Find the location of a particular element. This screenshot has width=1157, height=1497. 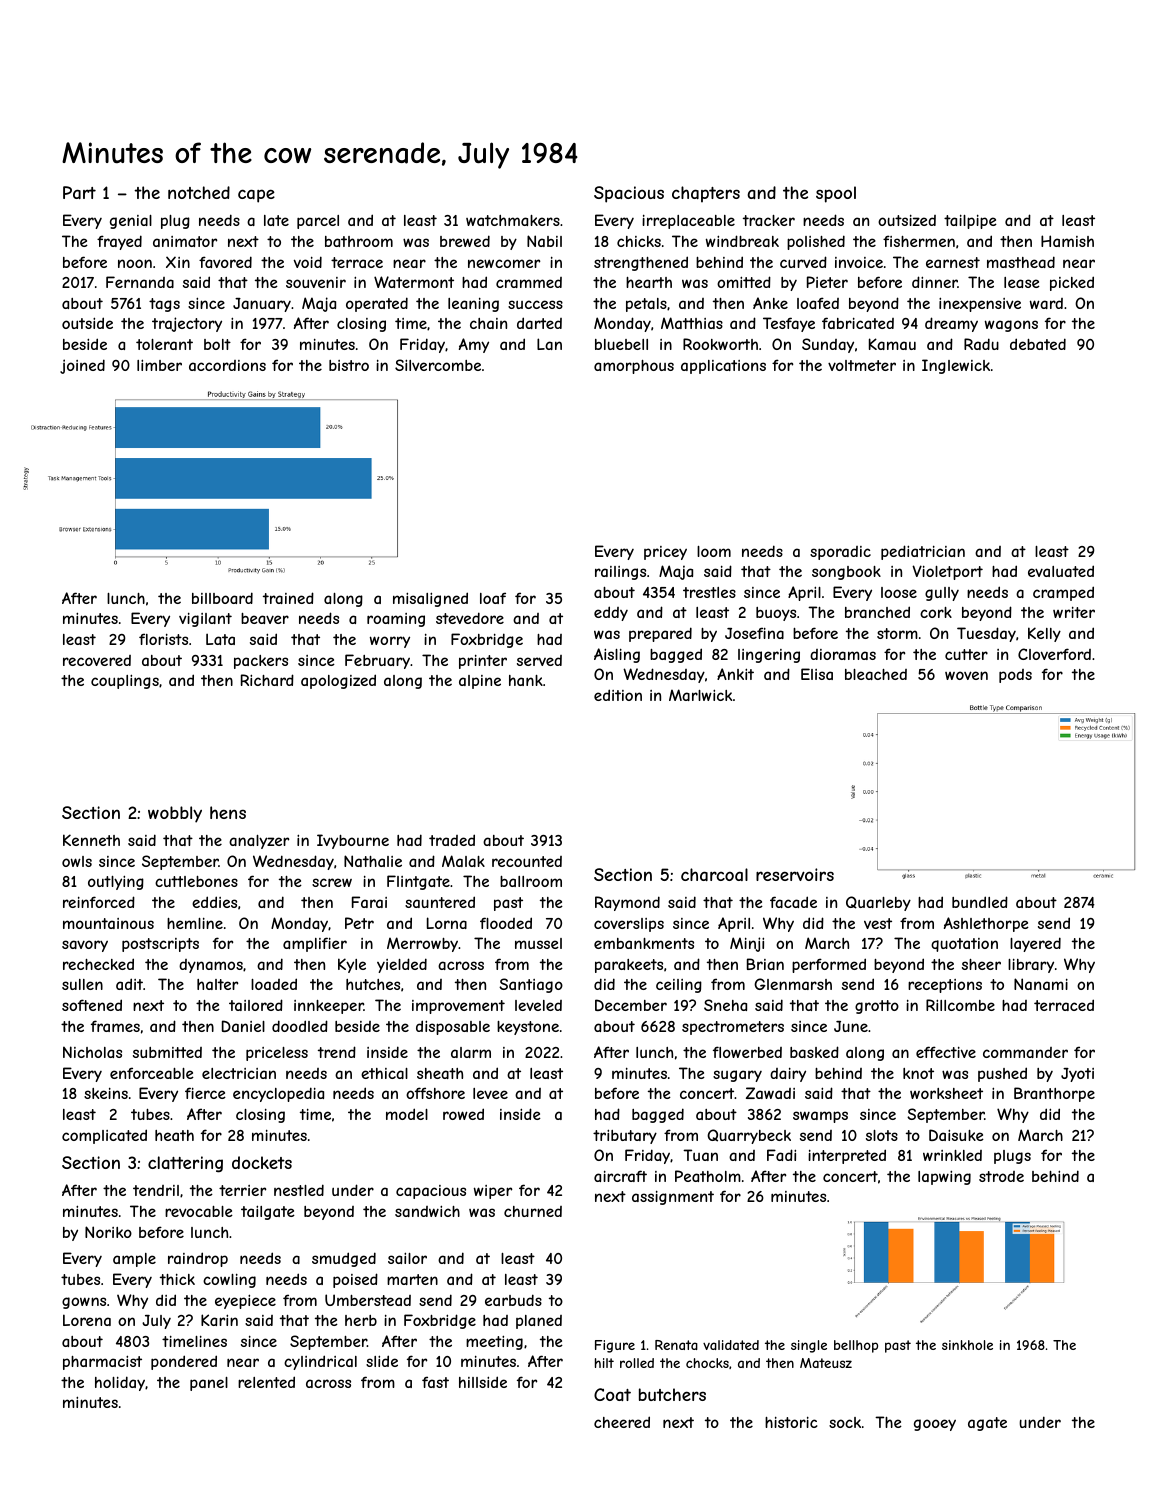

notched is located at coordinates (199, 192).
